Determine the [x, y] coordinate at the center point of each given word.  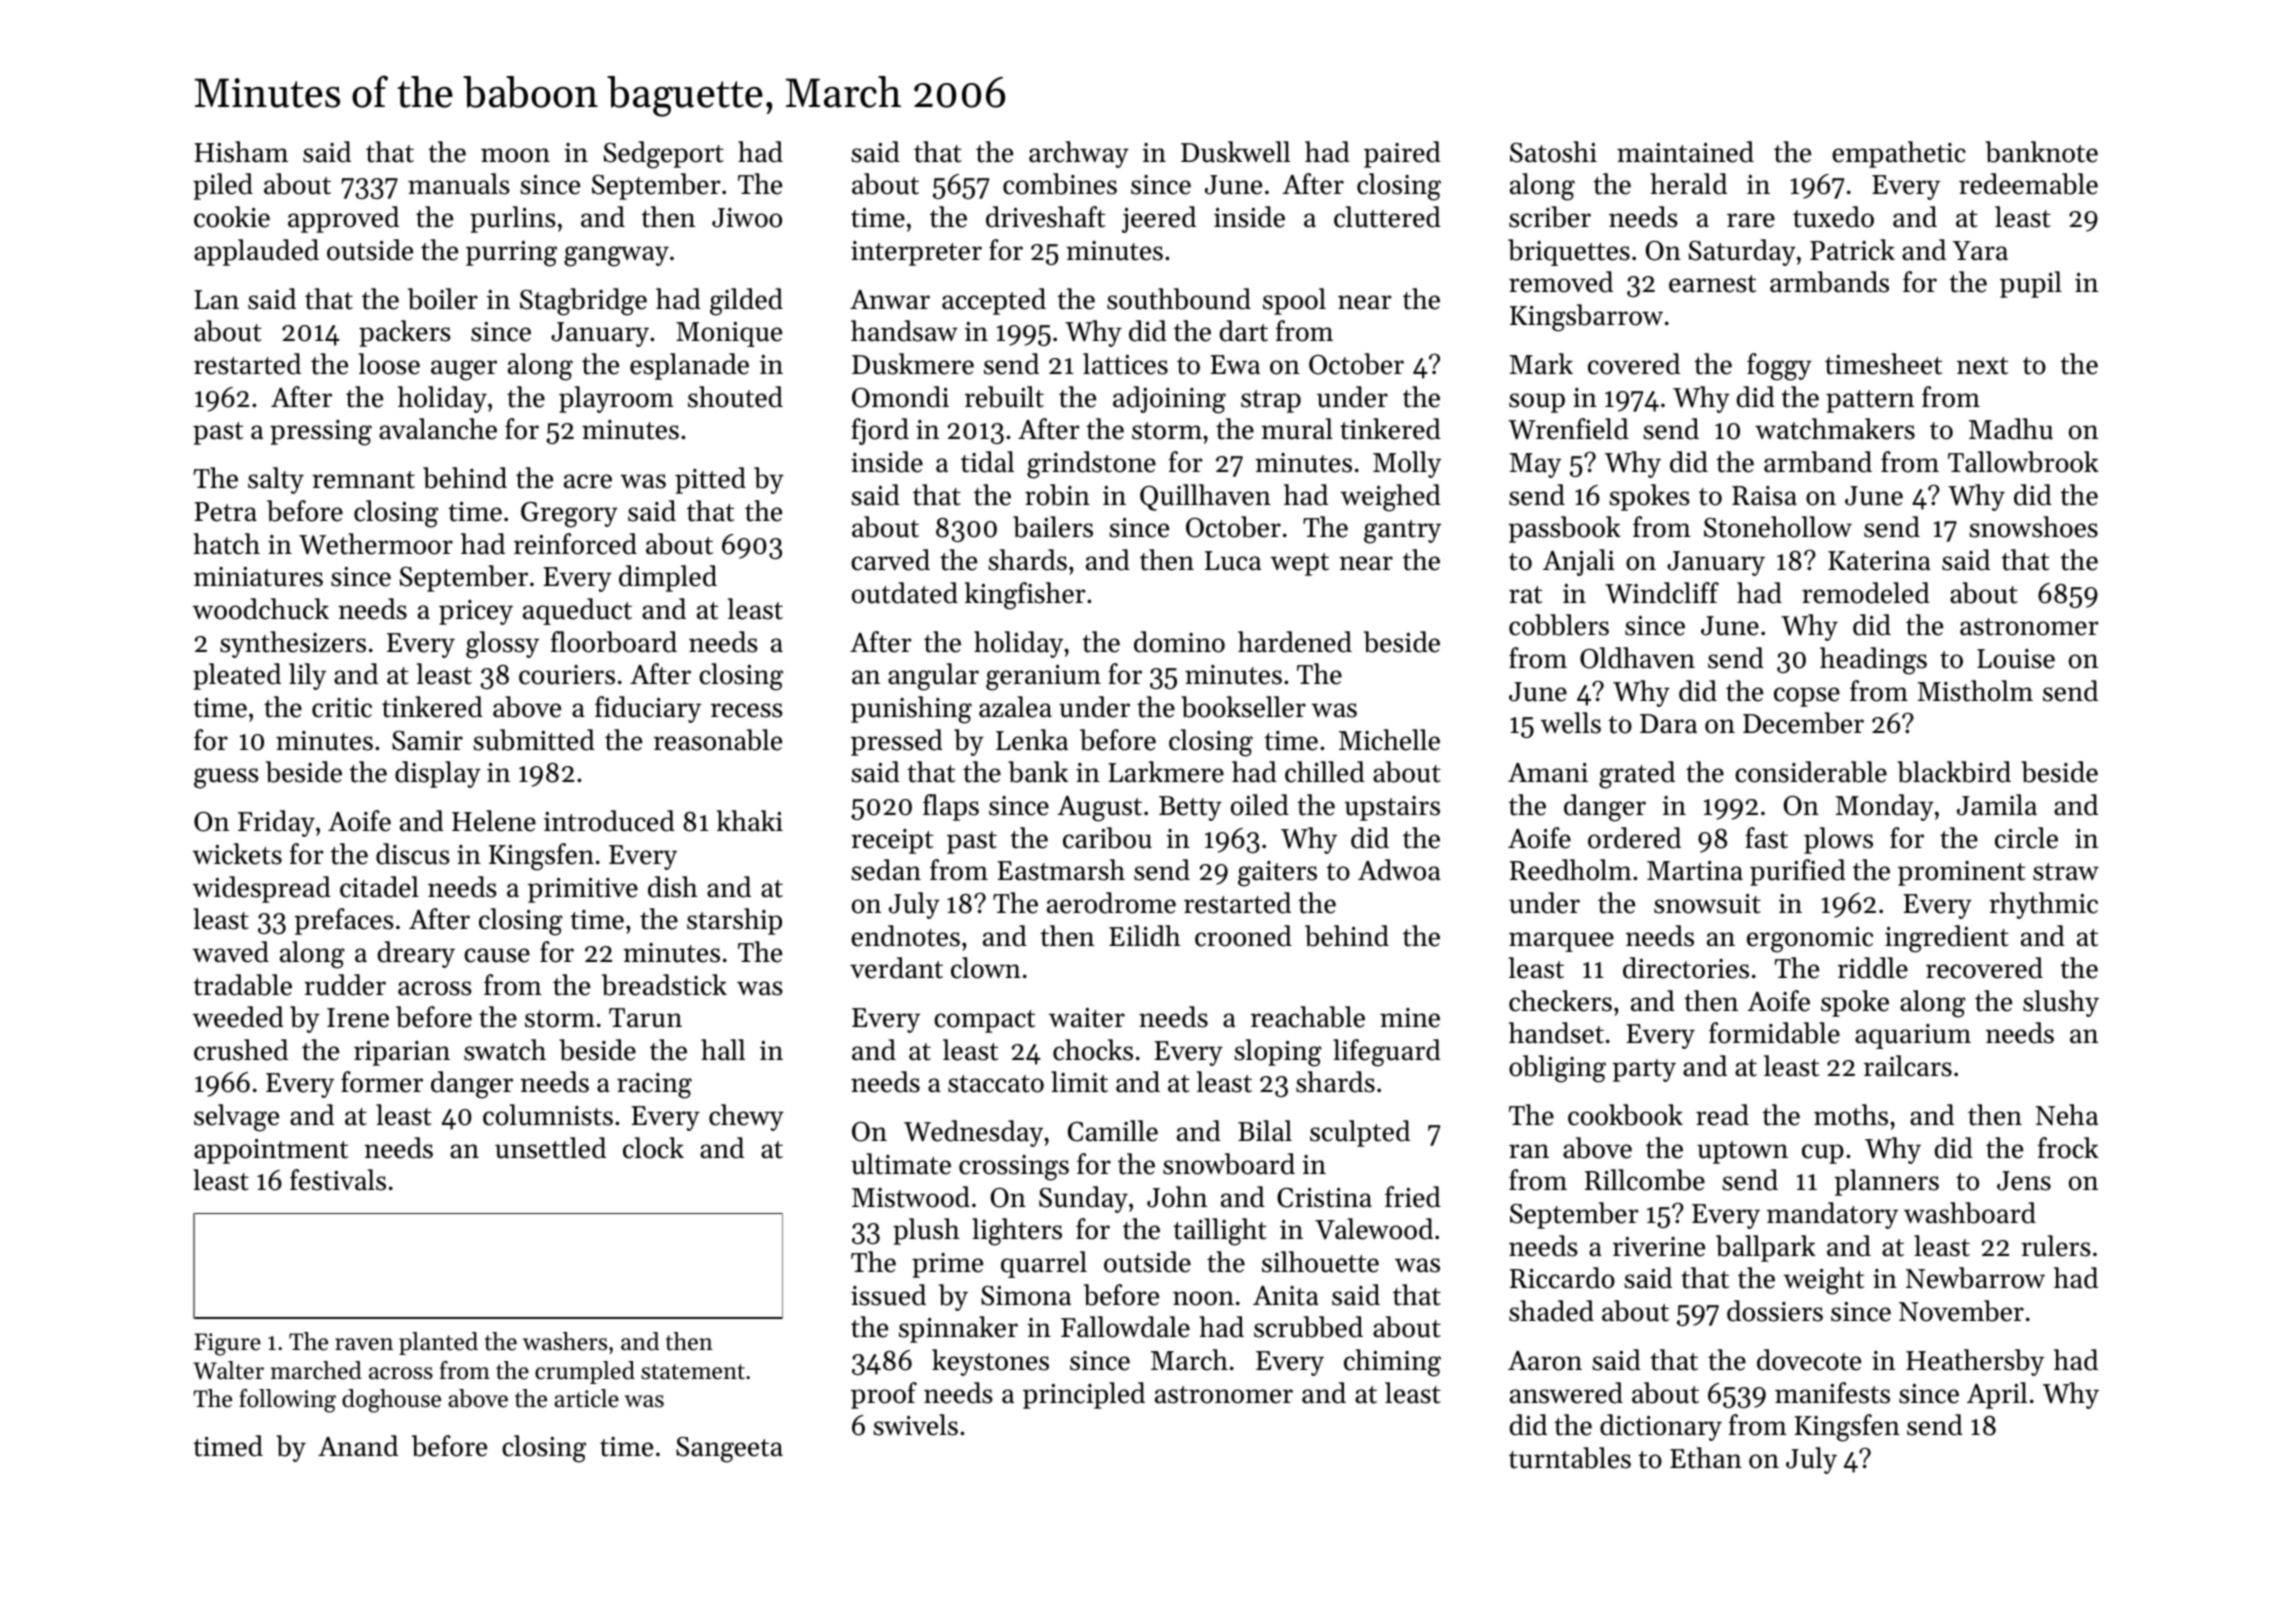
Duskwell [1235, 152]
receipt [892, 841]
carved [890, 560]
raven [364, 1344]
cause [497, 955]
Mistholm [1975, 691]
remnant [363, 480]
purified [1798, 872]
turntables [1570, 1458]
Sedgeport [664, 155]
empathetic [1899, 154]
